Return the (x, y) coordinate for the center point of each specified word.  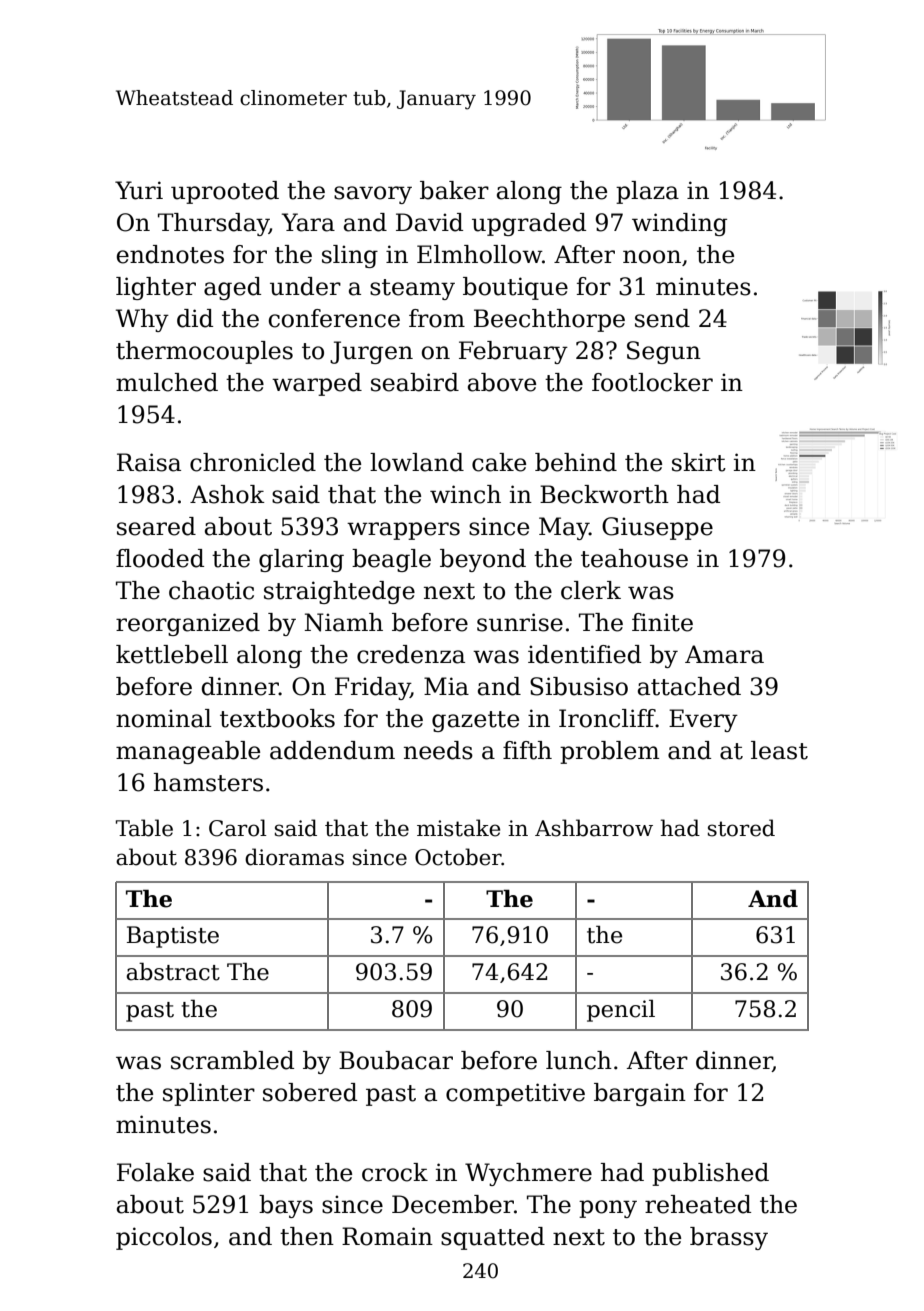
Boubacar (396, 1060)
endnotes (170, 254)
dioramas (294, 857)
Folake (155, 1172)
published (710, 1174)
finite (662, 622)
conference (334, 318)
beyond (483, 560)
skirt (699, 462)
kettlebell (172, 654)
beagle (391, 560)
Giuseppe (657, 528)
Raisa (149, 462)
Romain (387, 1236)
